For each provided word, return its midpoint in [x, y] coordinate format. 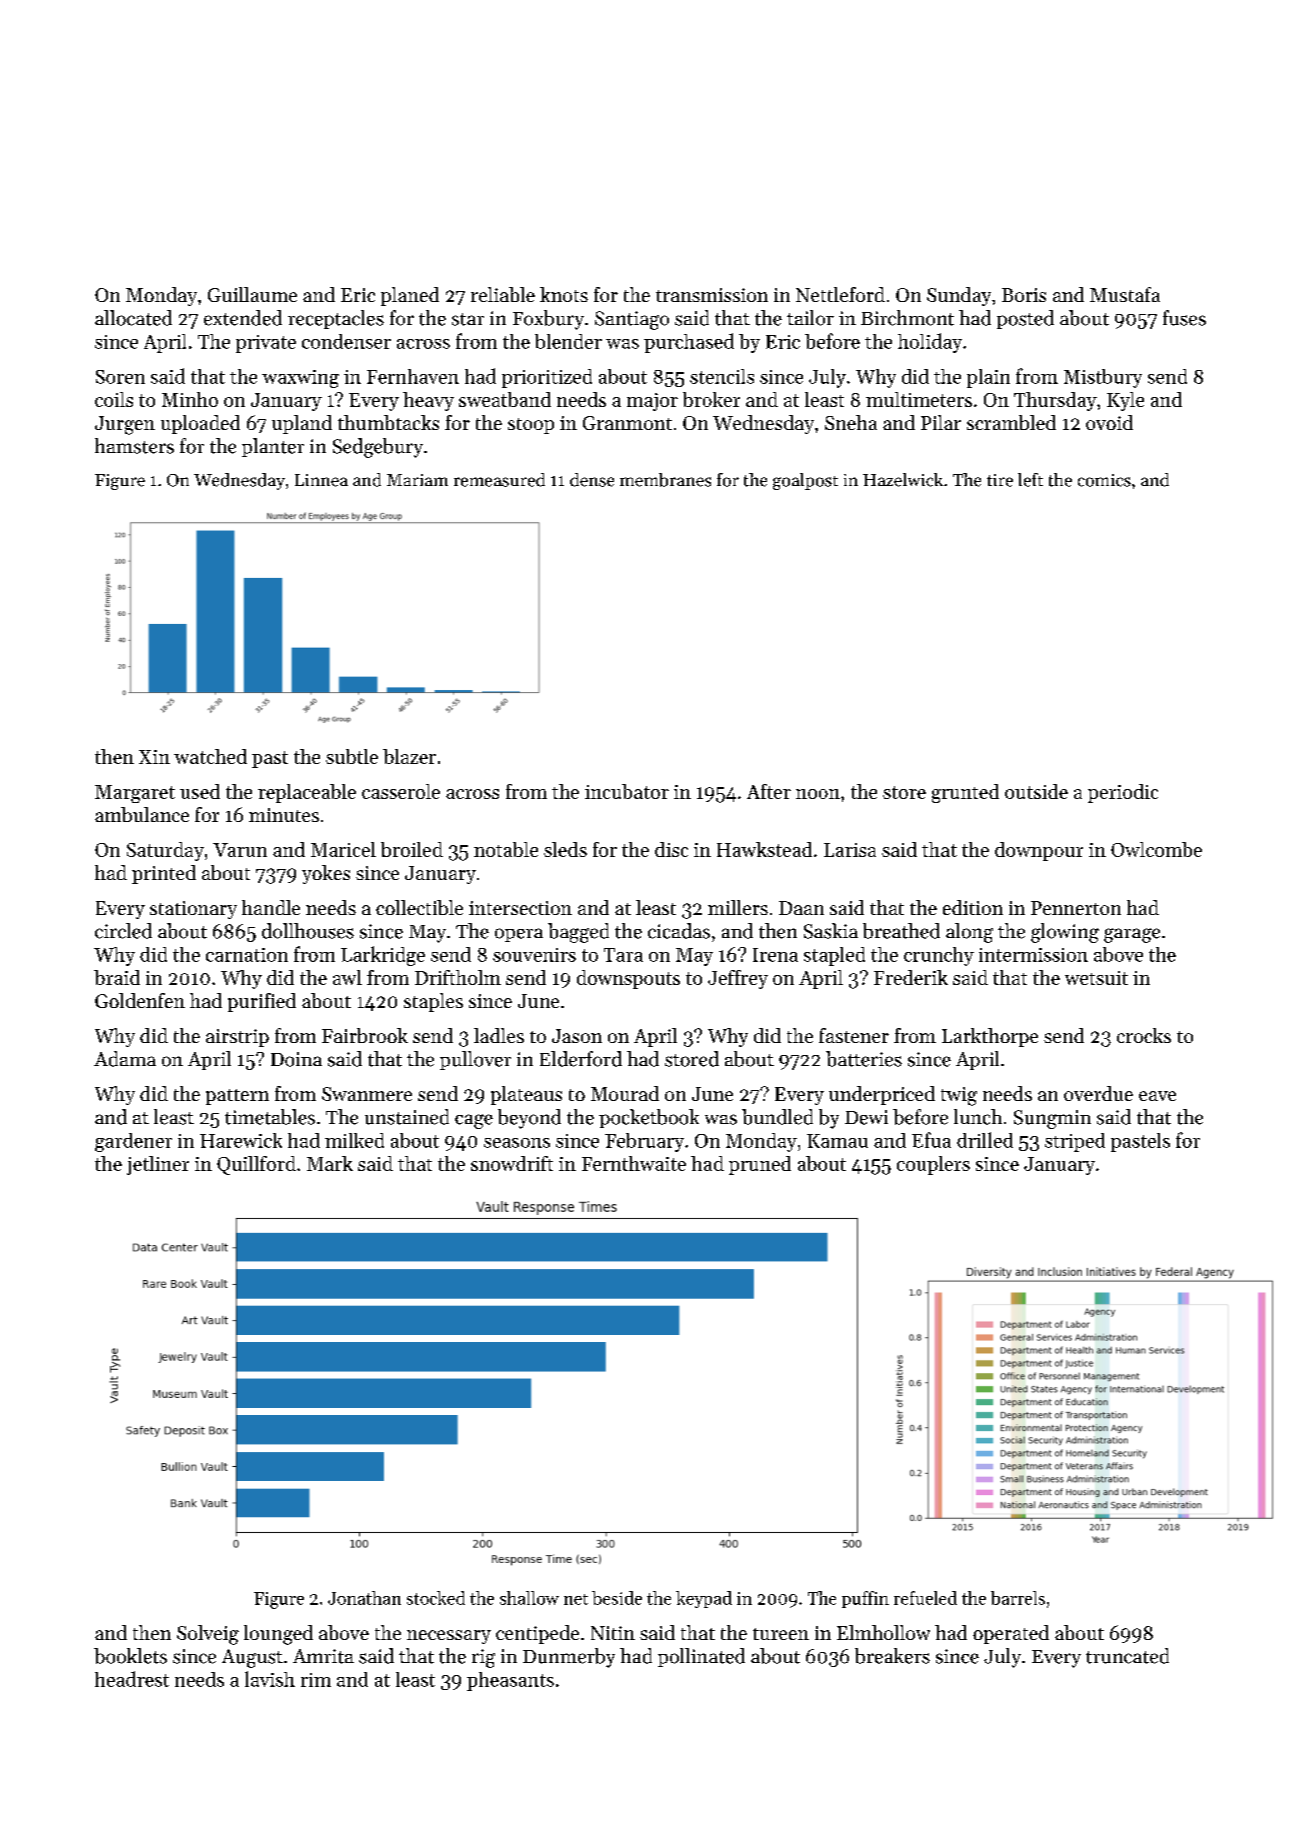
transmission [712, 295]
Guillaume [252, 294]
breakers [892, 1656]
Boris [1024, 295]
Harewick [241, 1140]
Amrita [323, 1656]
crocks [1144, 1035]
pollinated [701, 1657]
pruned [760, 1165]
